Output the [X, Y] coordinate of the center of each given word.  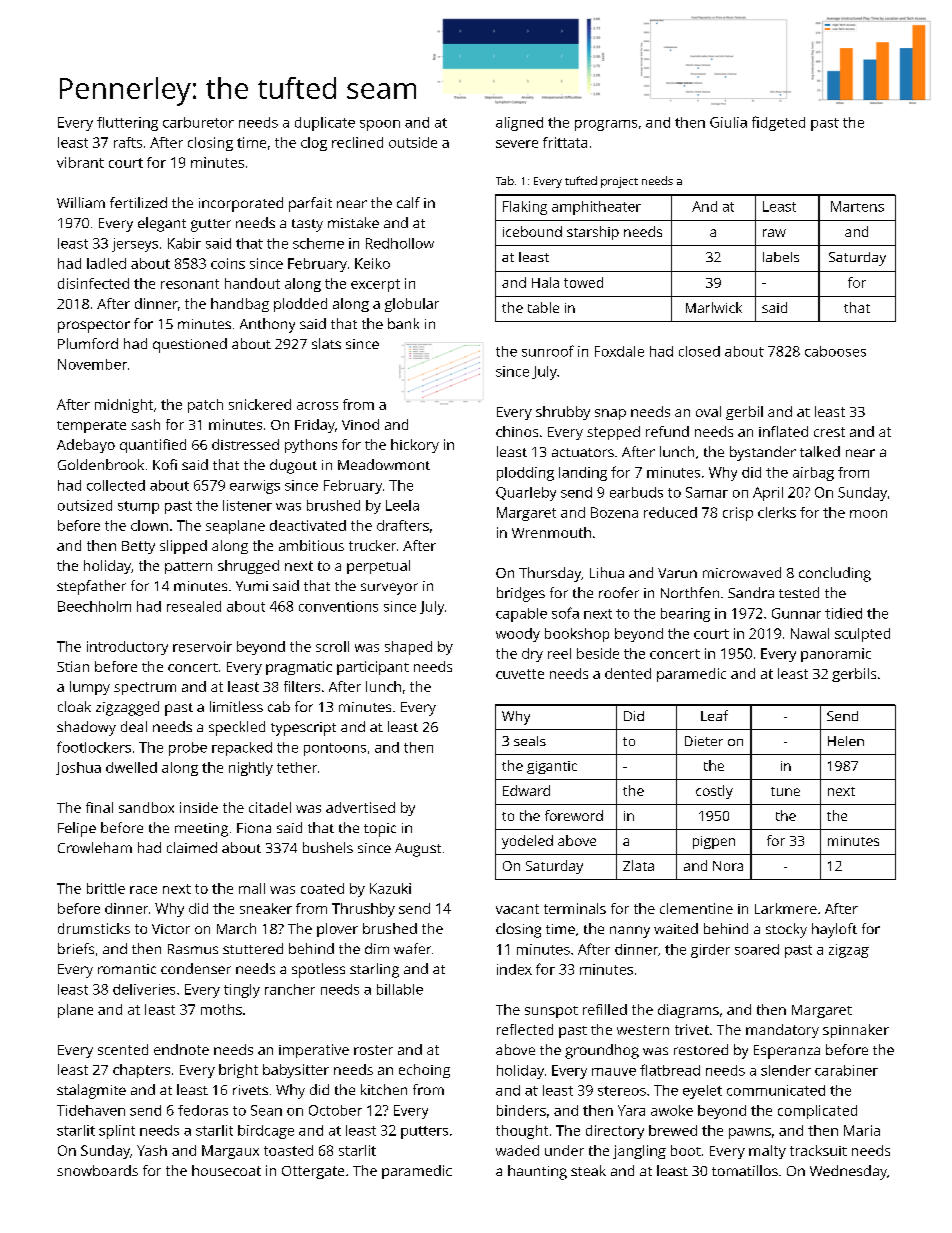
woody [518, 635]
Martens [857, 206]
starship [593, 233]
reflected [525, 1029]
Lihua [607, 572]
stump [138, 507]
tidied [843, 613]
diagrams [688, 1011]
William [81, 202]
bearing [685, 615]
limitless [236, 706]
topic [380, 830]
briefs [76, 948]
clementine [696, 908]
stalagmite [91, 1091]
